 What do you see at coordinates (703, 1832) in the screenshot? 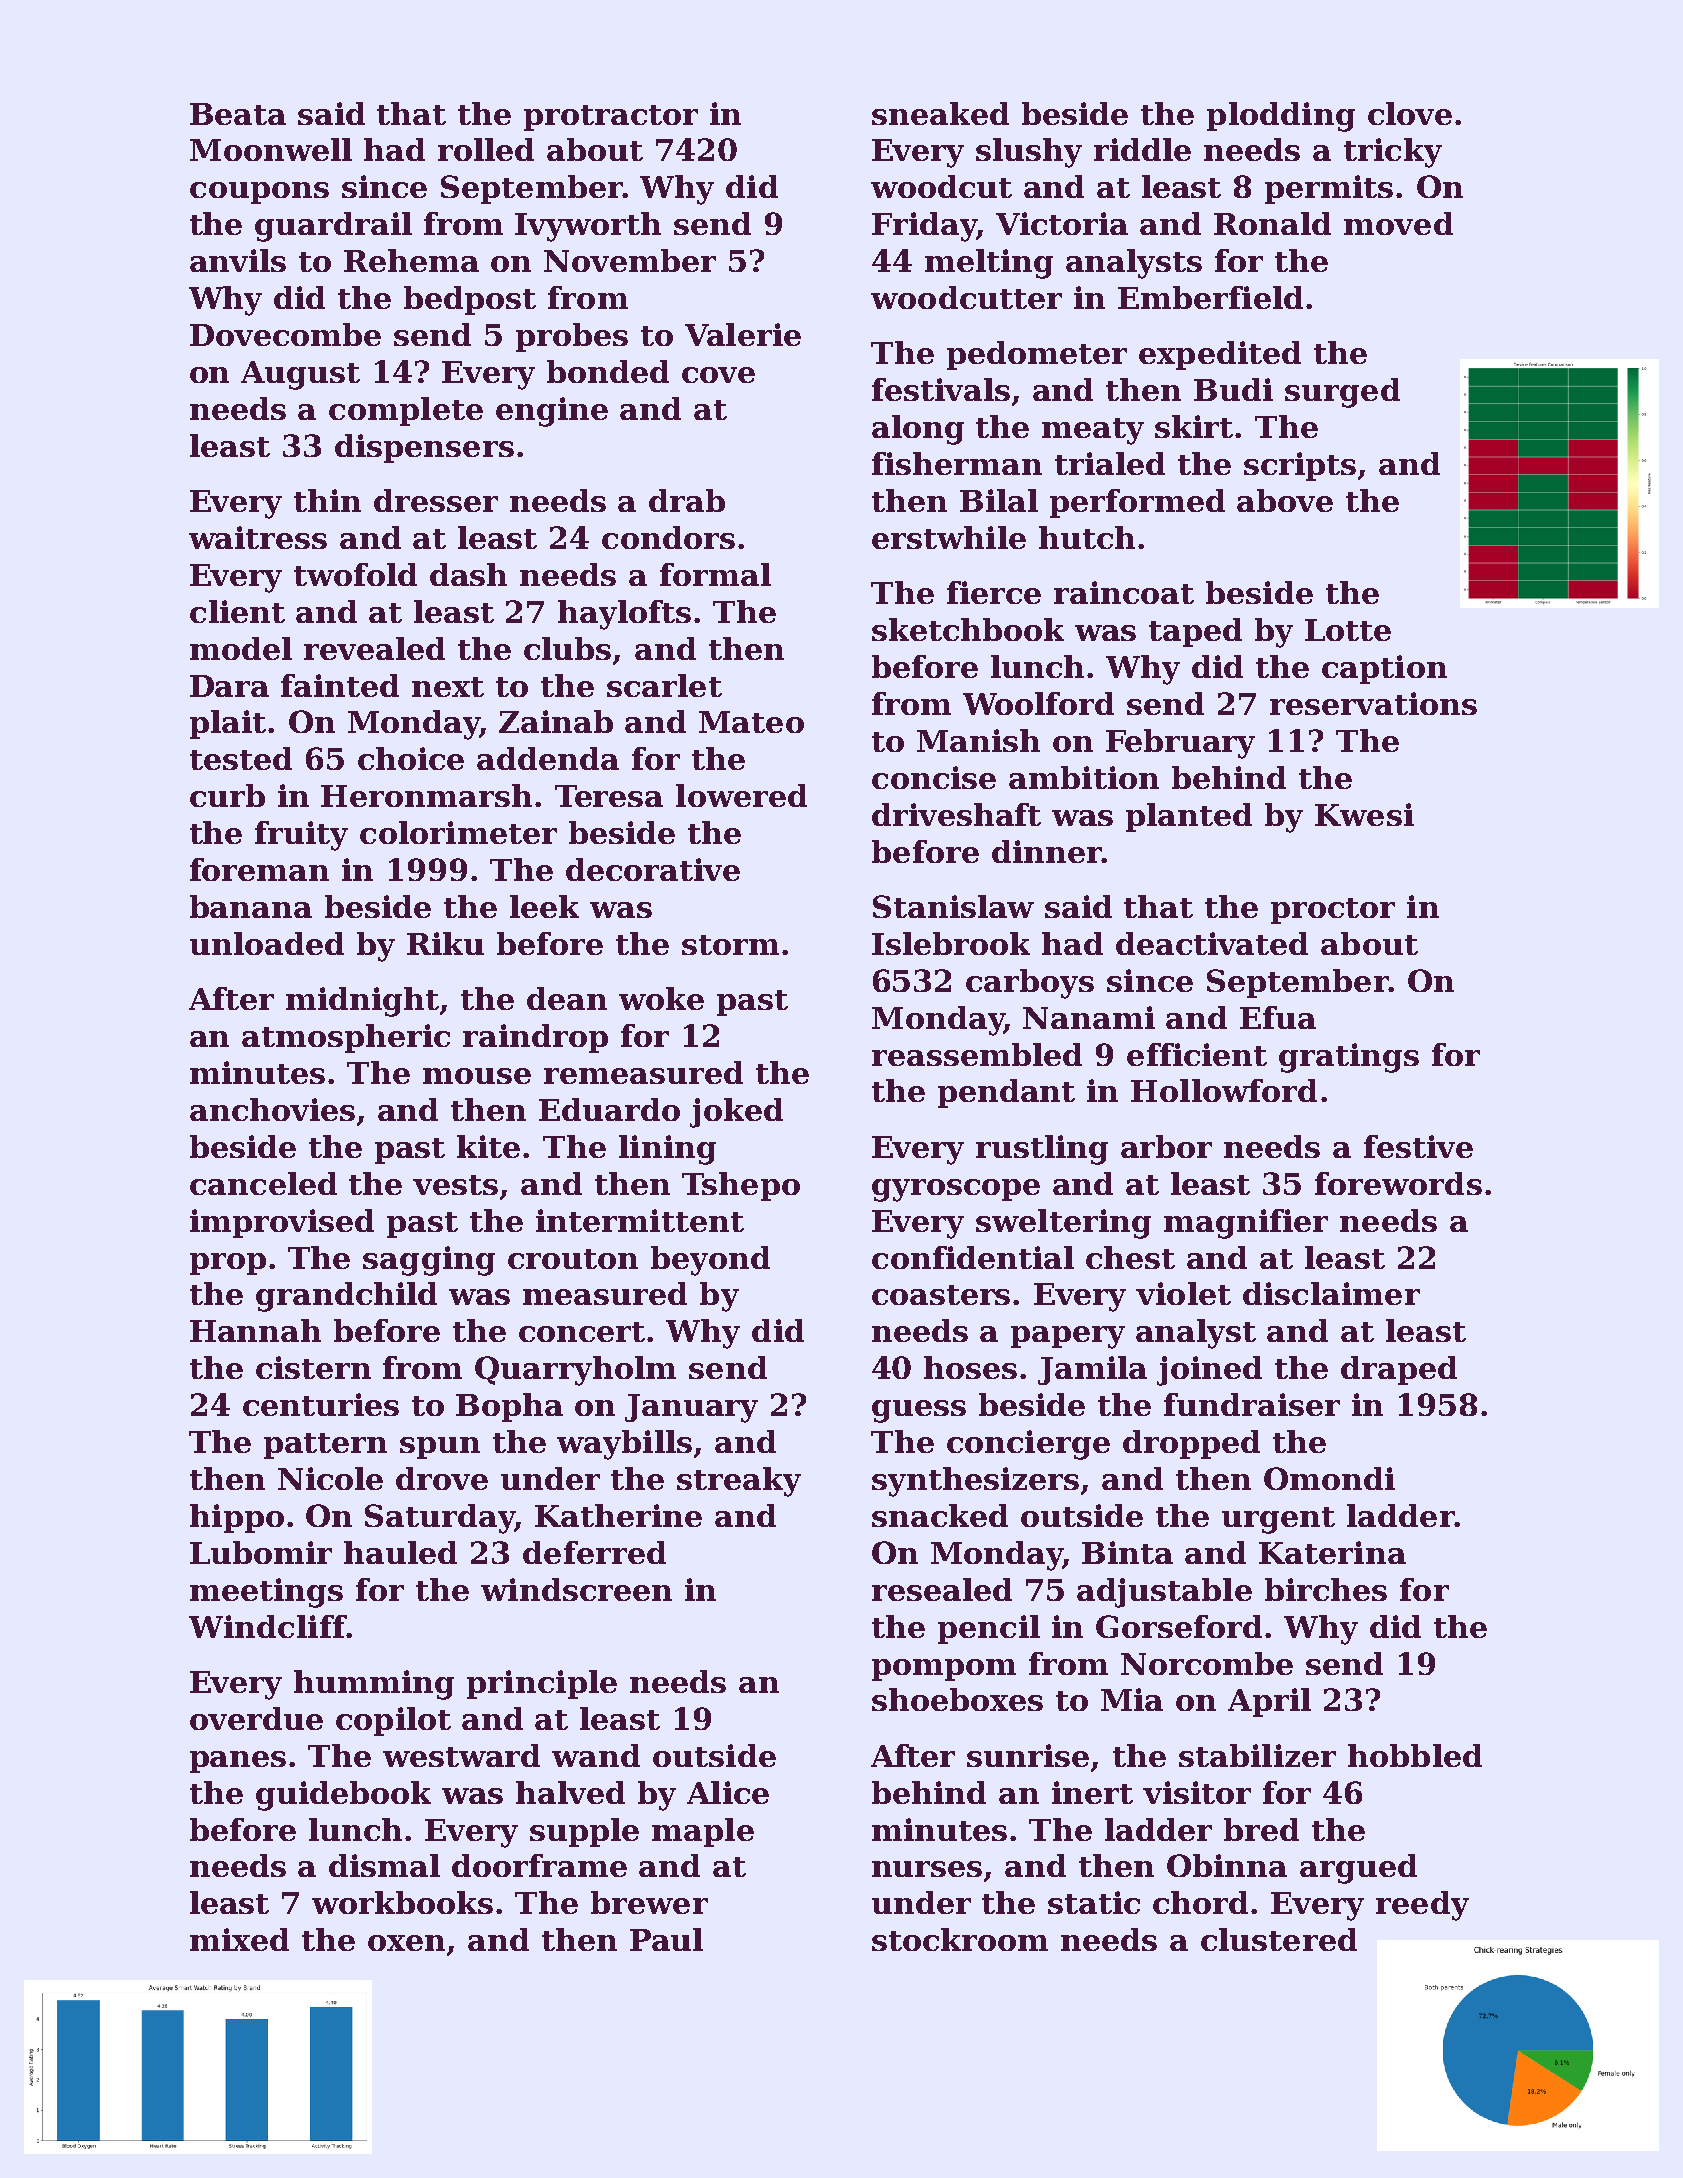
I see `maple` at bounding box center [703, 1832].
